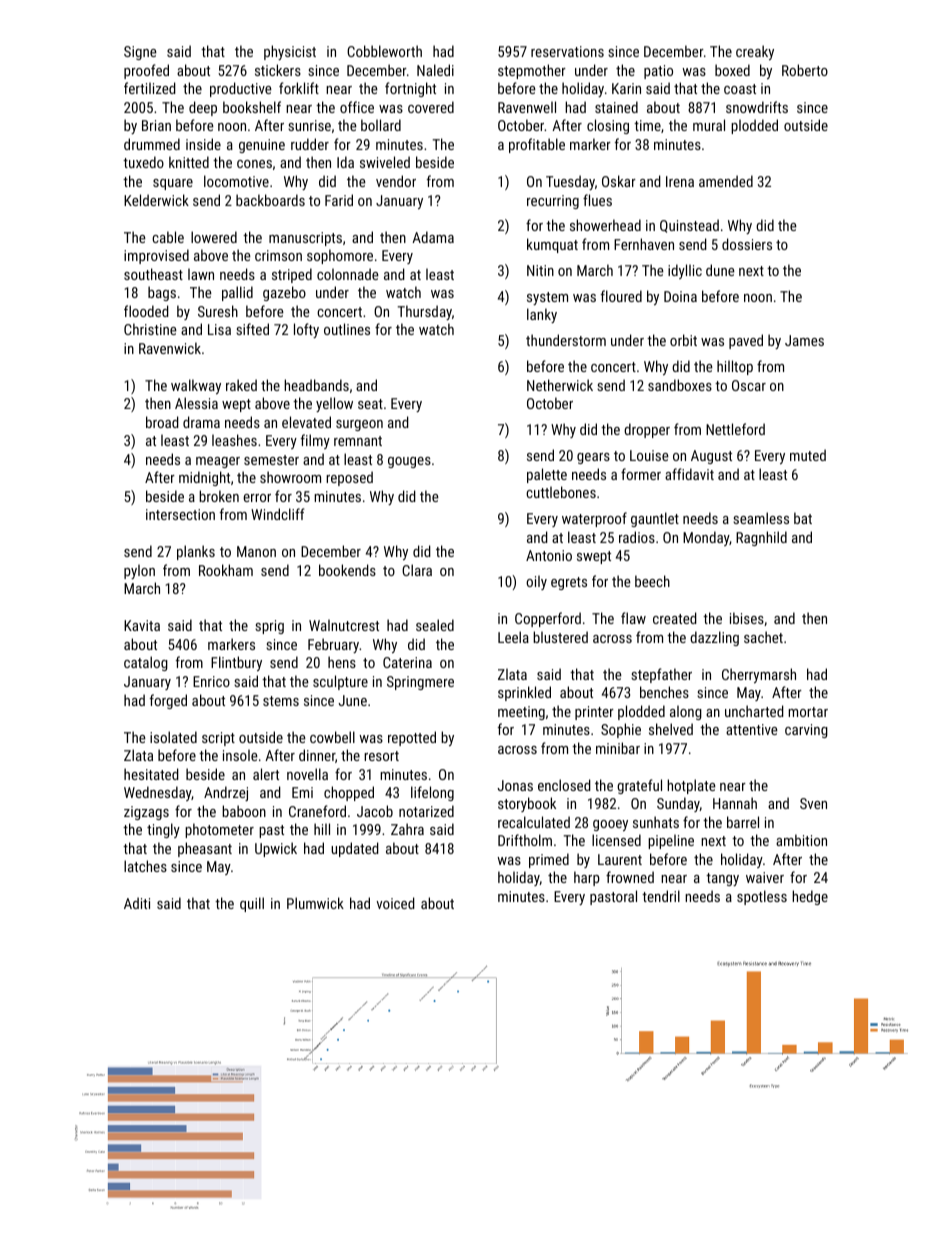  Describe the element at coordinates (803, 518) in the screenshot. I see `bat` at that location.
